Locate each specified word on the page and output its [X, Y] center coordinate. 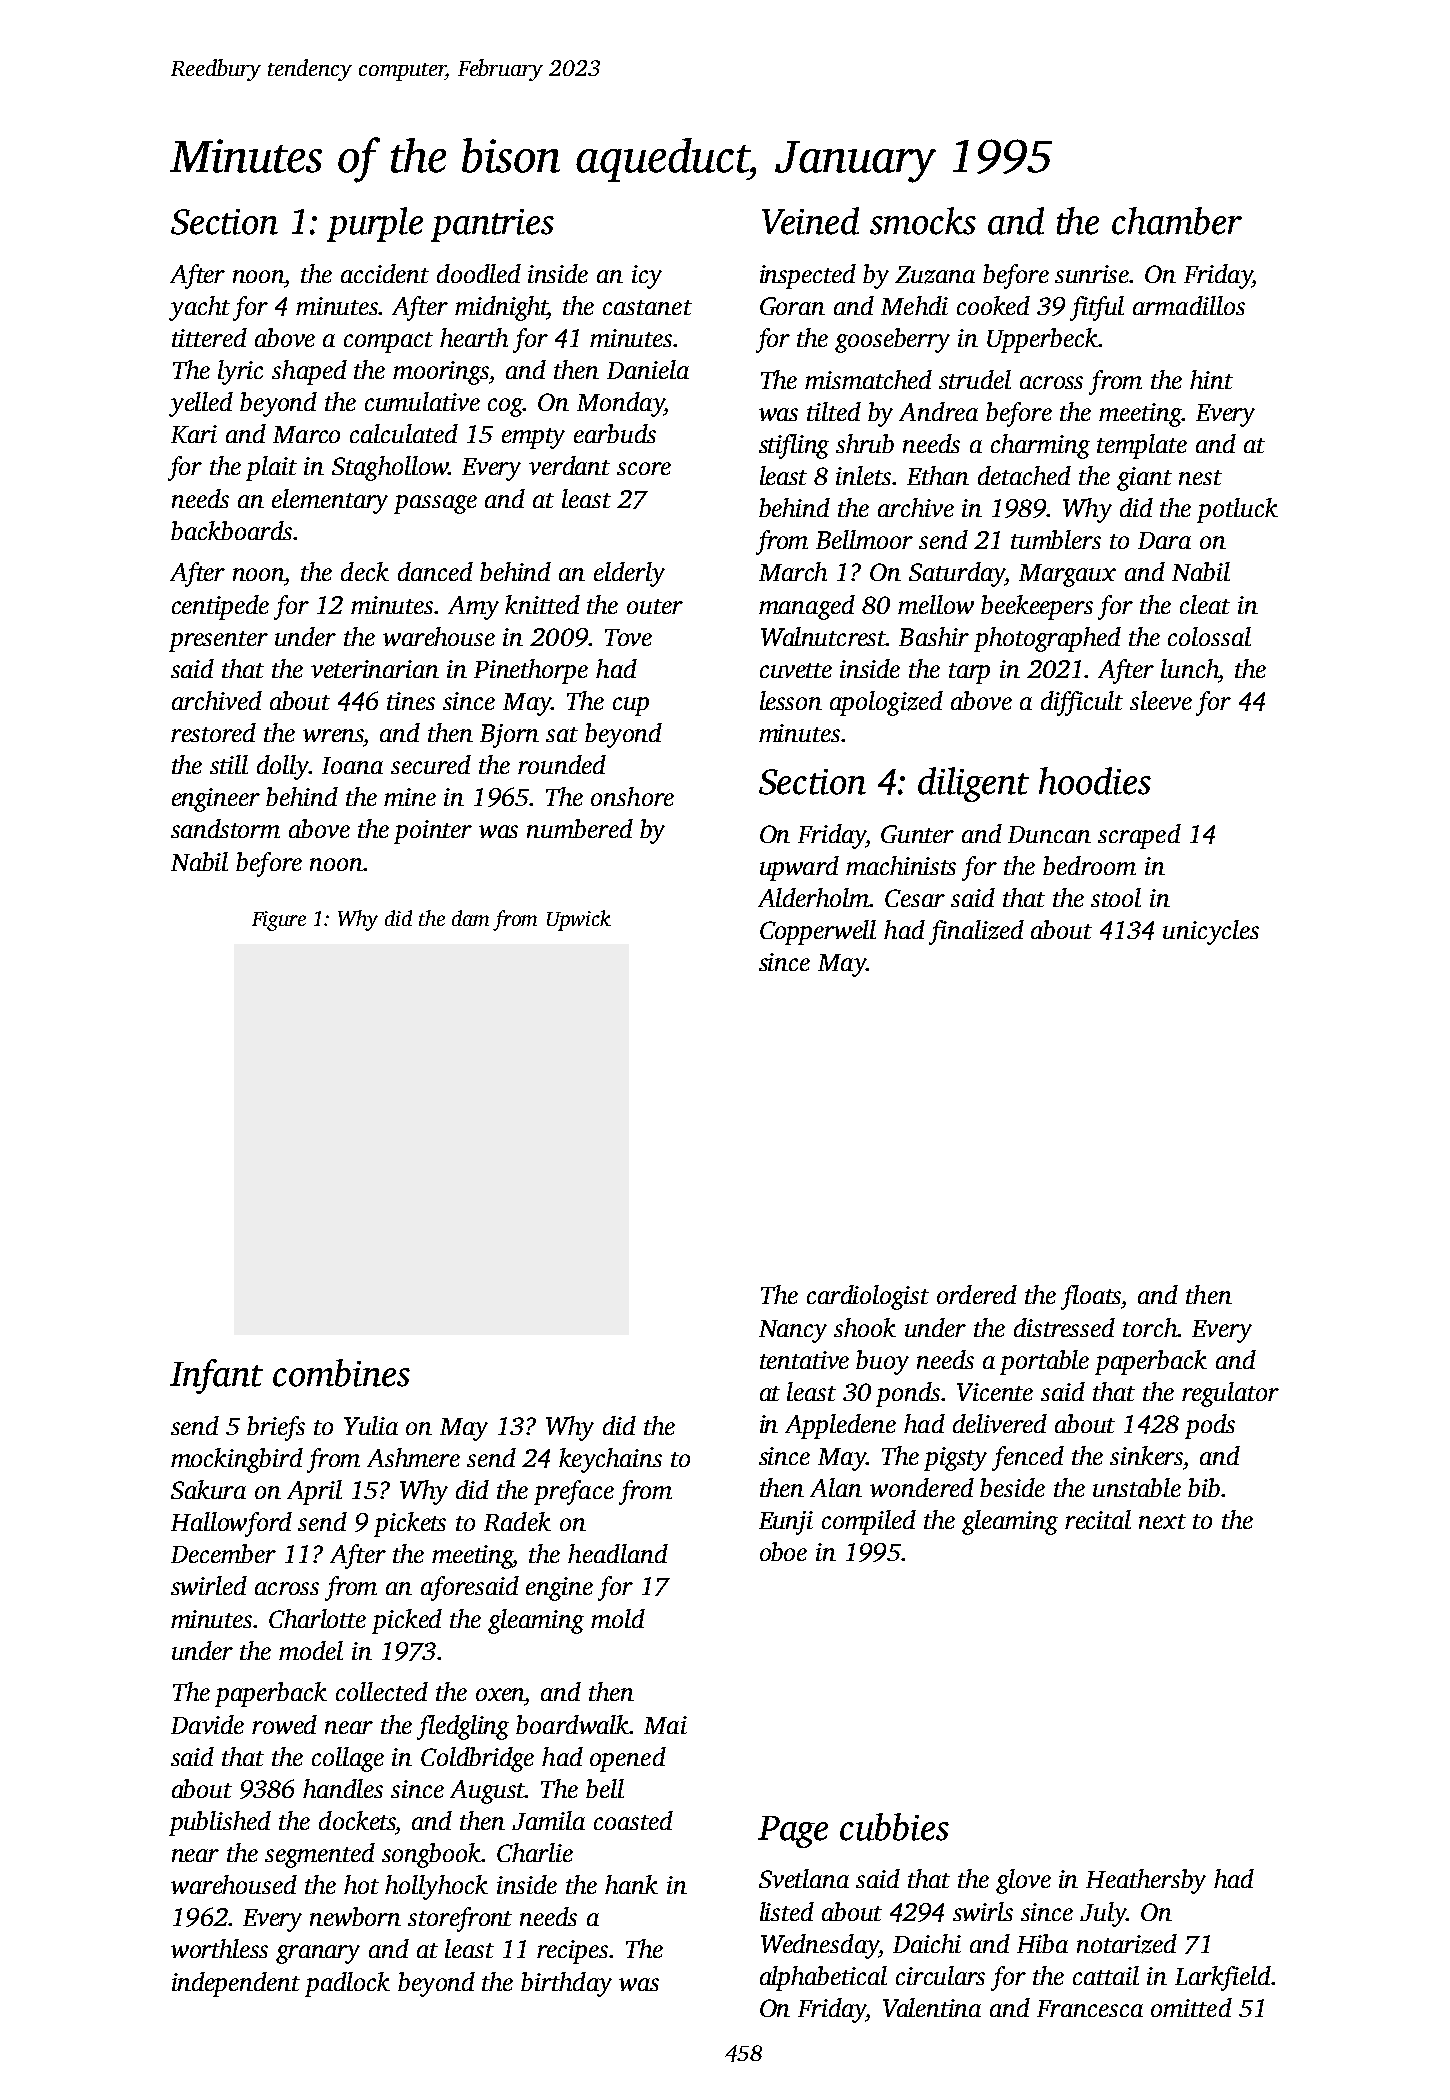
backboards [231, 530]
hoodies [1095, 781]
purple [375, 224]
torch [1150, 1327]
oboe [783, 1551]
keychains [610, 1460]
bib [1204, 1487]
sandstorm [225, 828]
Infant [216, 1376]
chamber [1177, 221]
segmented [320, 1855]
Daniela [648, 369]
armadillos [1189, 305]
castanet [647, 307]
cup [631, 706]
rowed [284, 1724]
